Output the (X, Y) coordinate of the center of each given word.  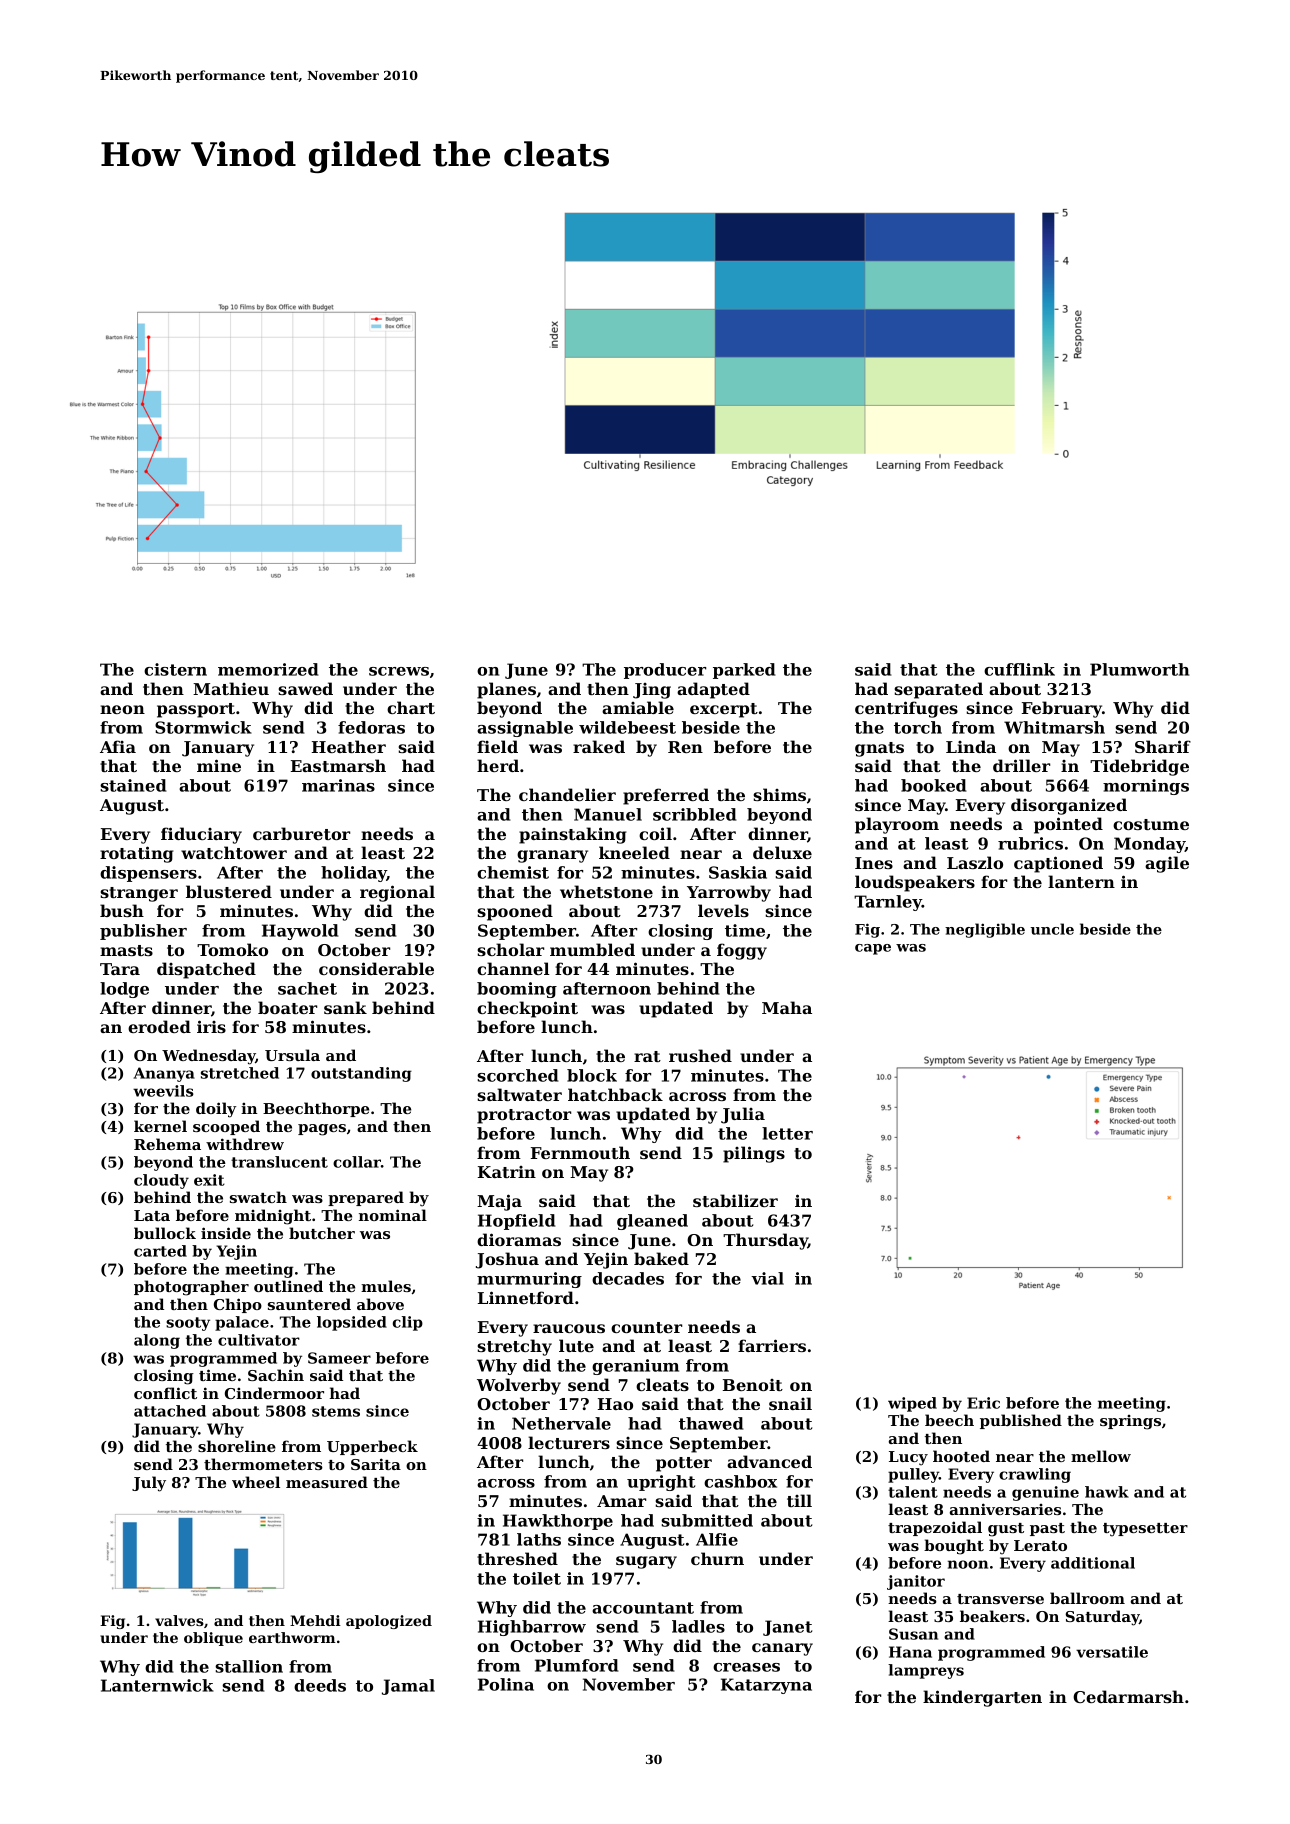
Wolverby (519, 1386)
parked (744, 671)
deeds (320, 1685)
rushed (700, 1055)
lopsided (352, 1323)
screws (399, 671)
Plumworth (1139, 669)
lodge (124, 990)
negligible (985, 930)
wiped (912, 1404)
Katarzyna (766, 1686)
